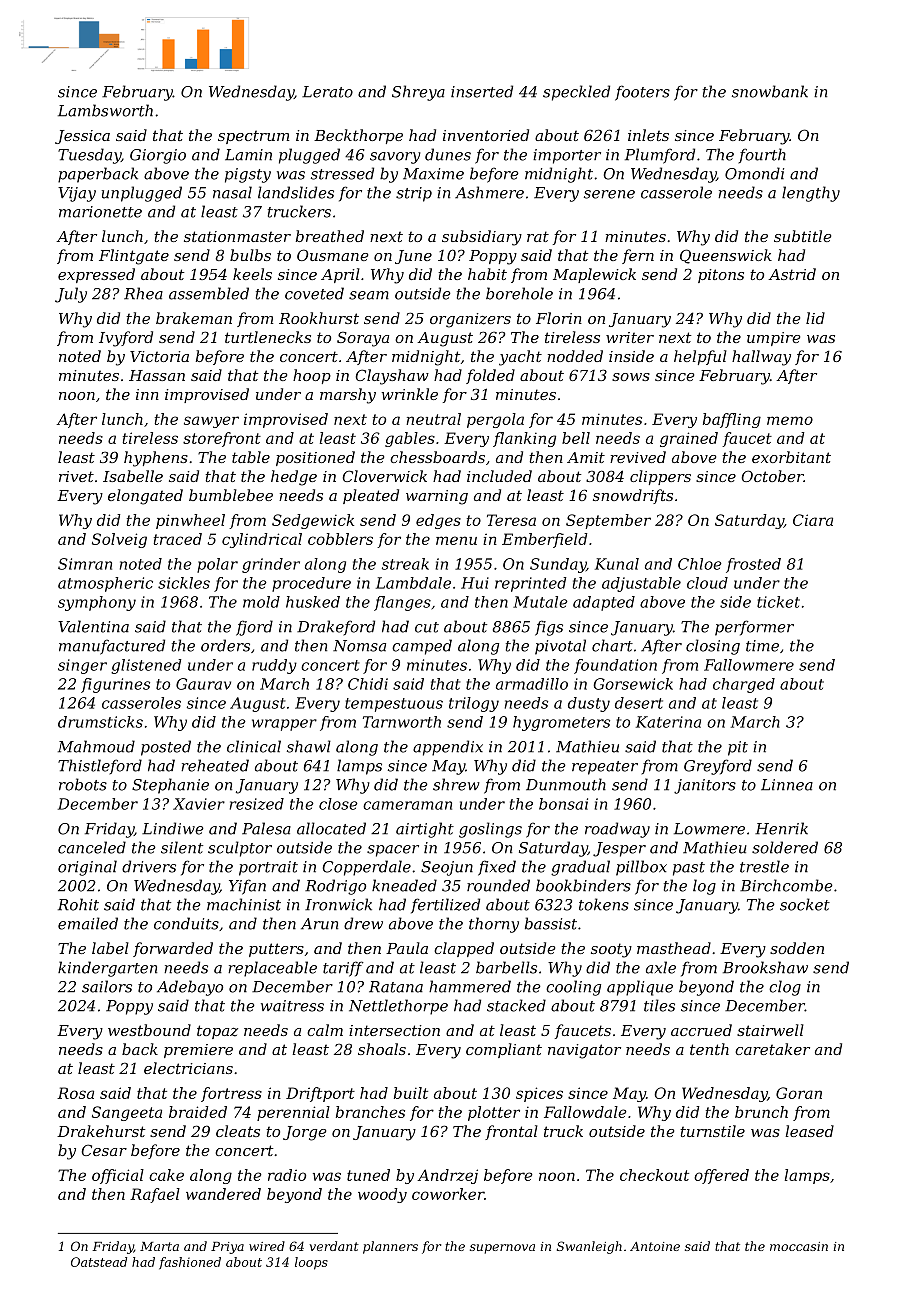  I want to click on speckled, so click(576, 93).
